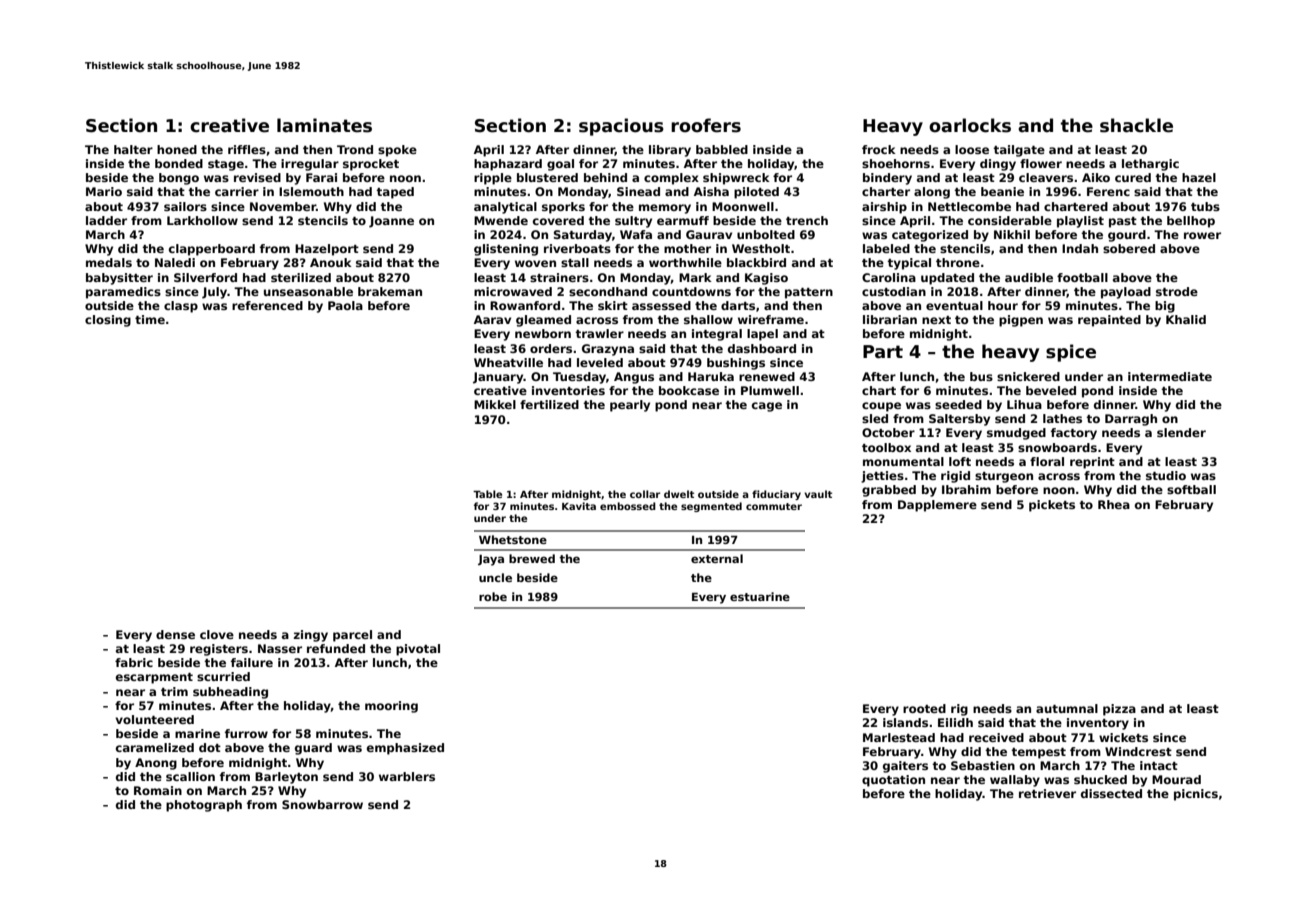 The image size is (1308, 924). I want to click on pickets, so click(1052, 506).
